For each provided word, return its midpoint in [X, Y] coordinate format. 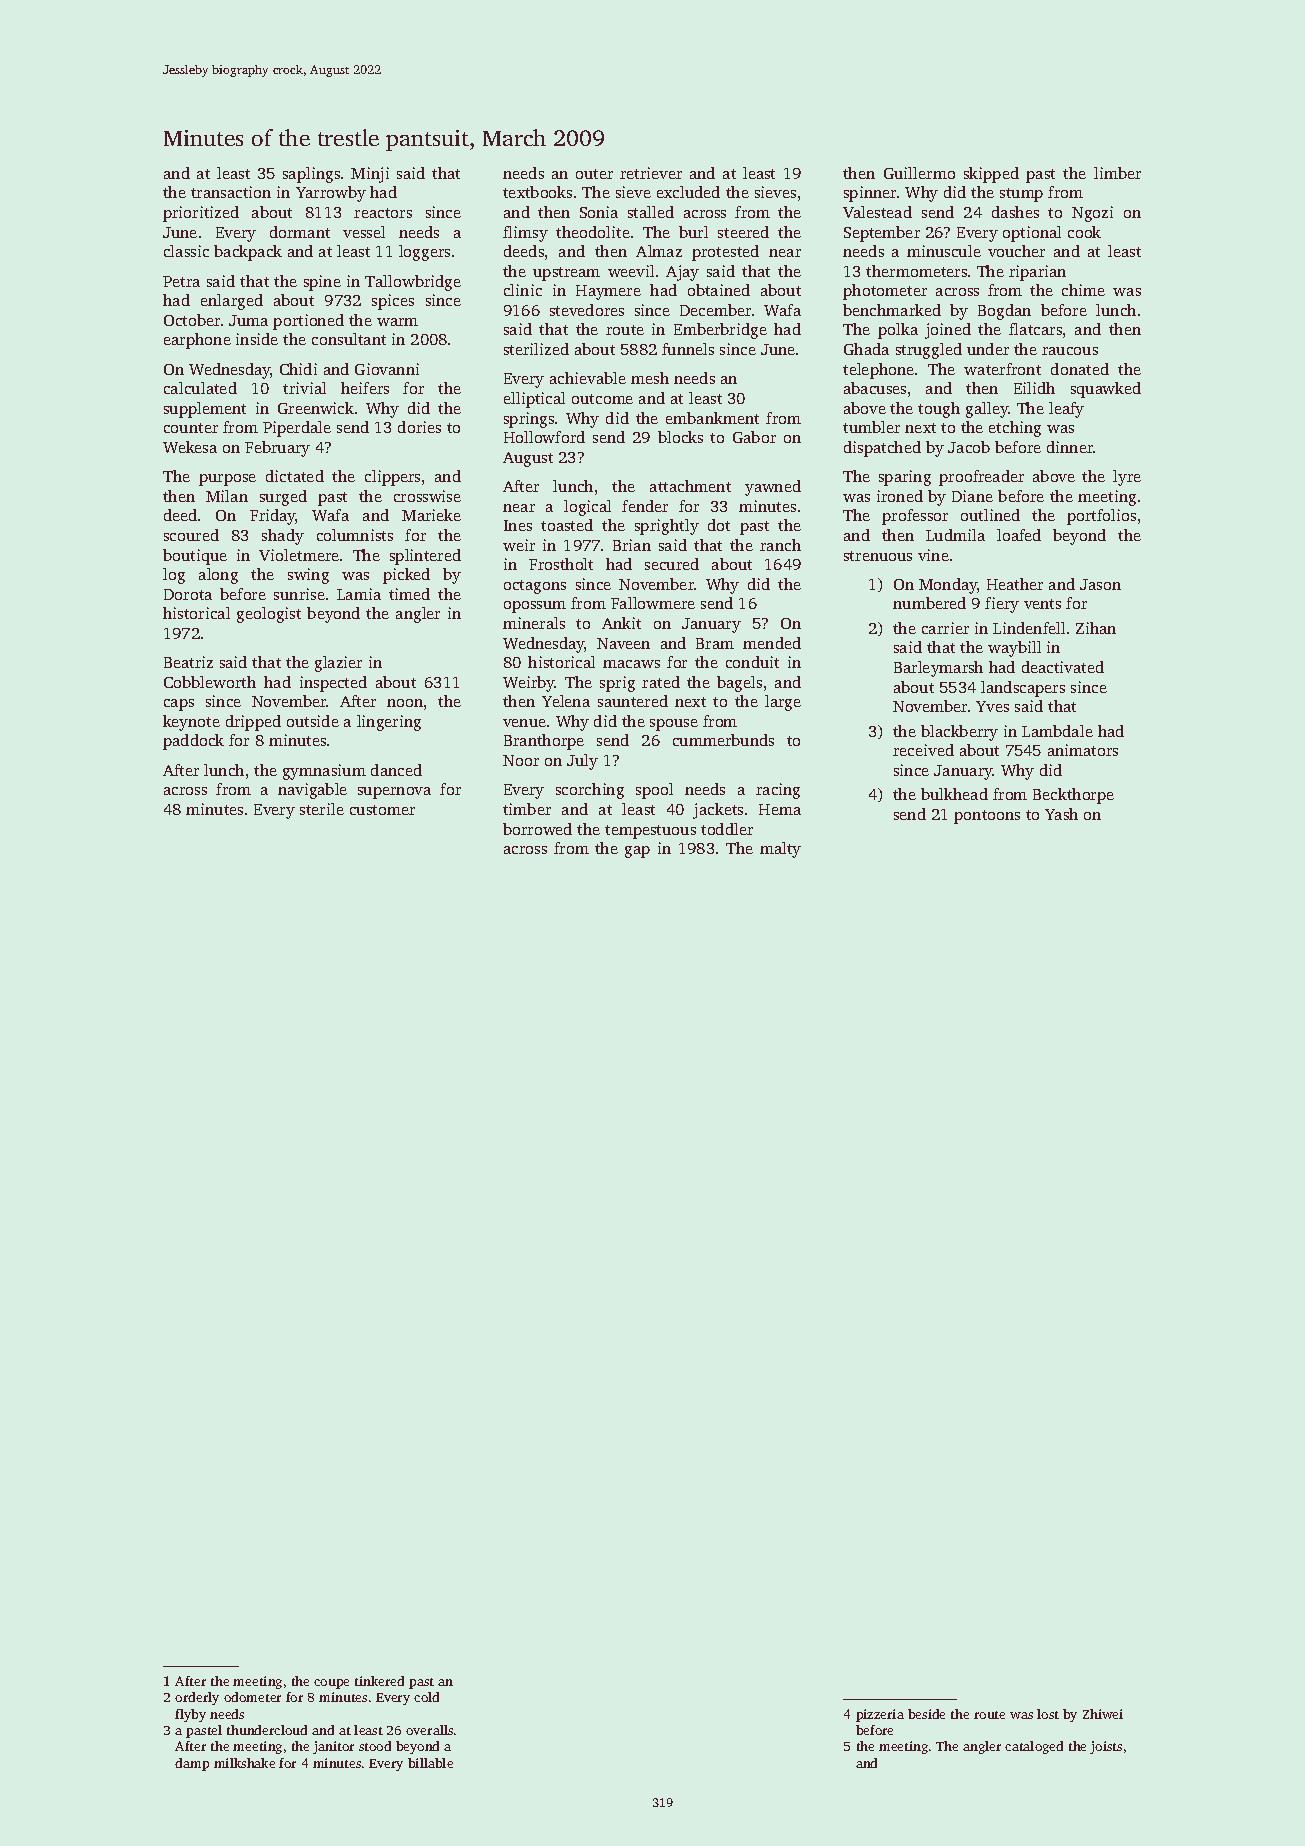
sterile [322, 809]
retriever [651, 173]
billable [430, 1763]
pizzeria [880, 1715]
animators [1083, 750]
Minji [370, 175]
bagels [739, 684]
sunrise [299, 594]
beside [926, 1714]
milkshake [244, 1763]
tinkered [379, 1681]
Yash [1061, 814]
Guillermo [919, 173]
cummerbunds [723, 740]
